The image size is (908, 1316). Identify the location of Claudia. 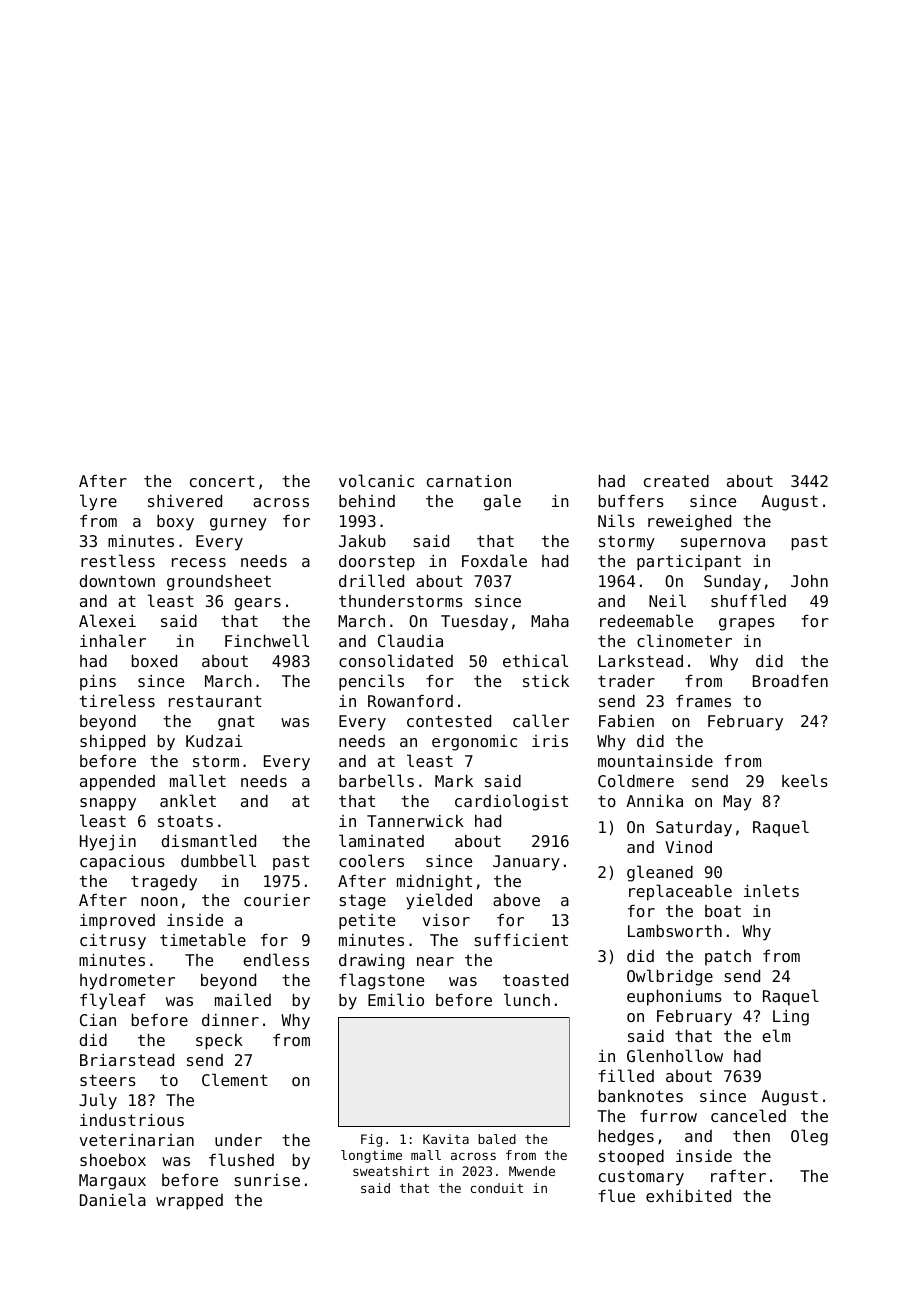
(410, 640).
